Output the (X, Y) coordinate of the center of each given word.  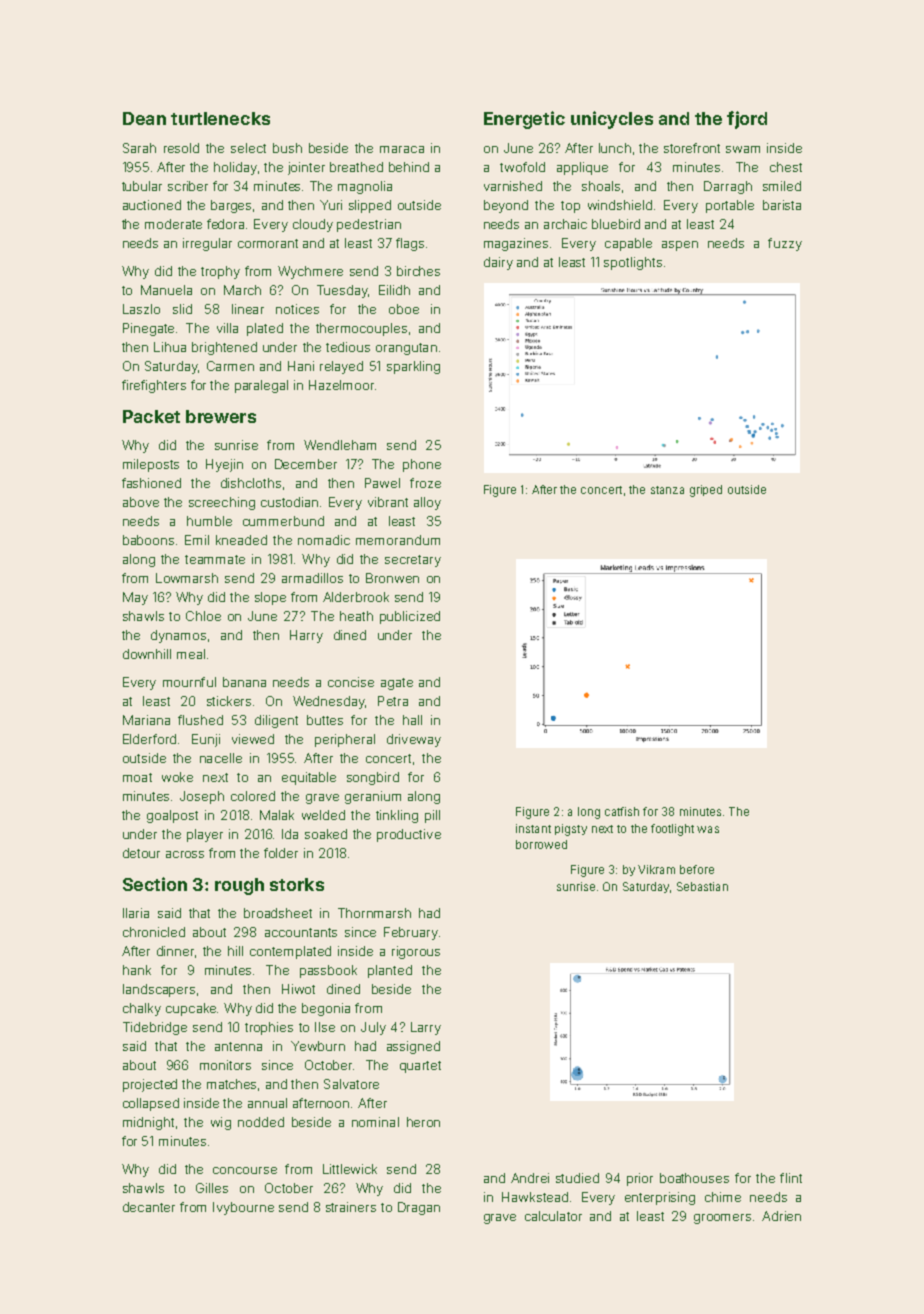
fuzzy (785, 244)
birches (418, 271)
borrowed (541, 844)
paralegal (261, 386)
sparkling (413, 367)
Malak (277, 815)
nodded (261, 1122)
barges (231, 206)
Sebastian (702, 886)
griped (706, 491)
